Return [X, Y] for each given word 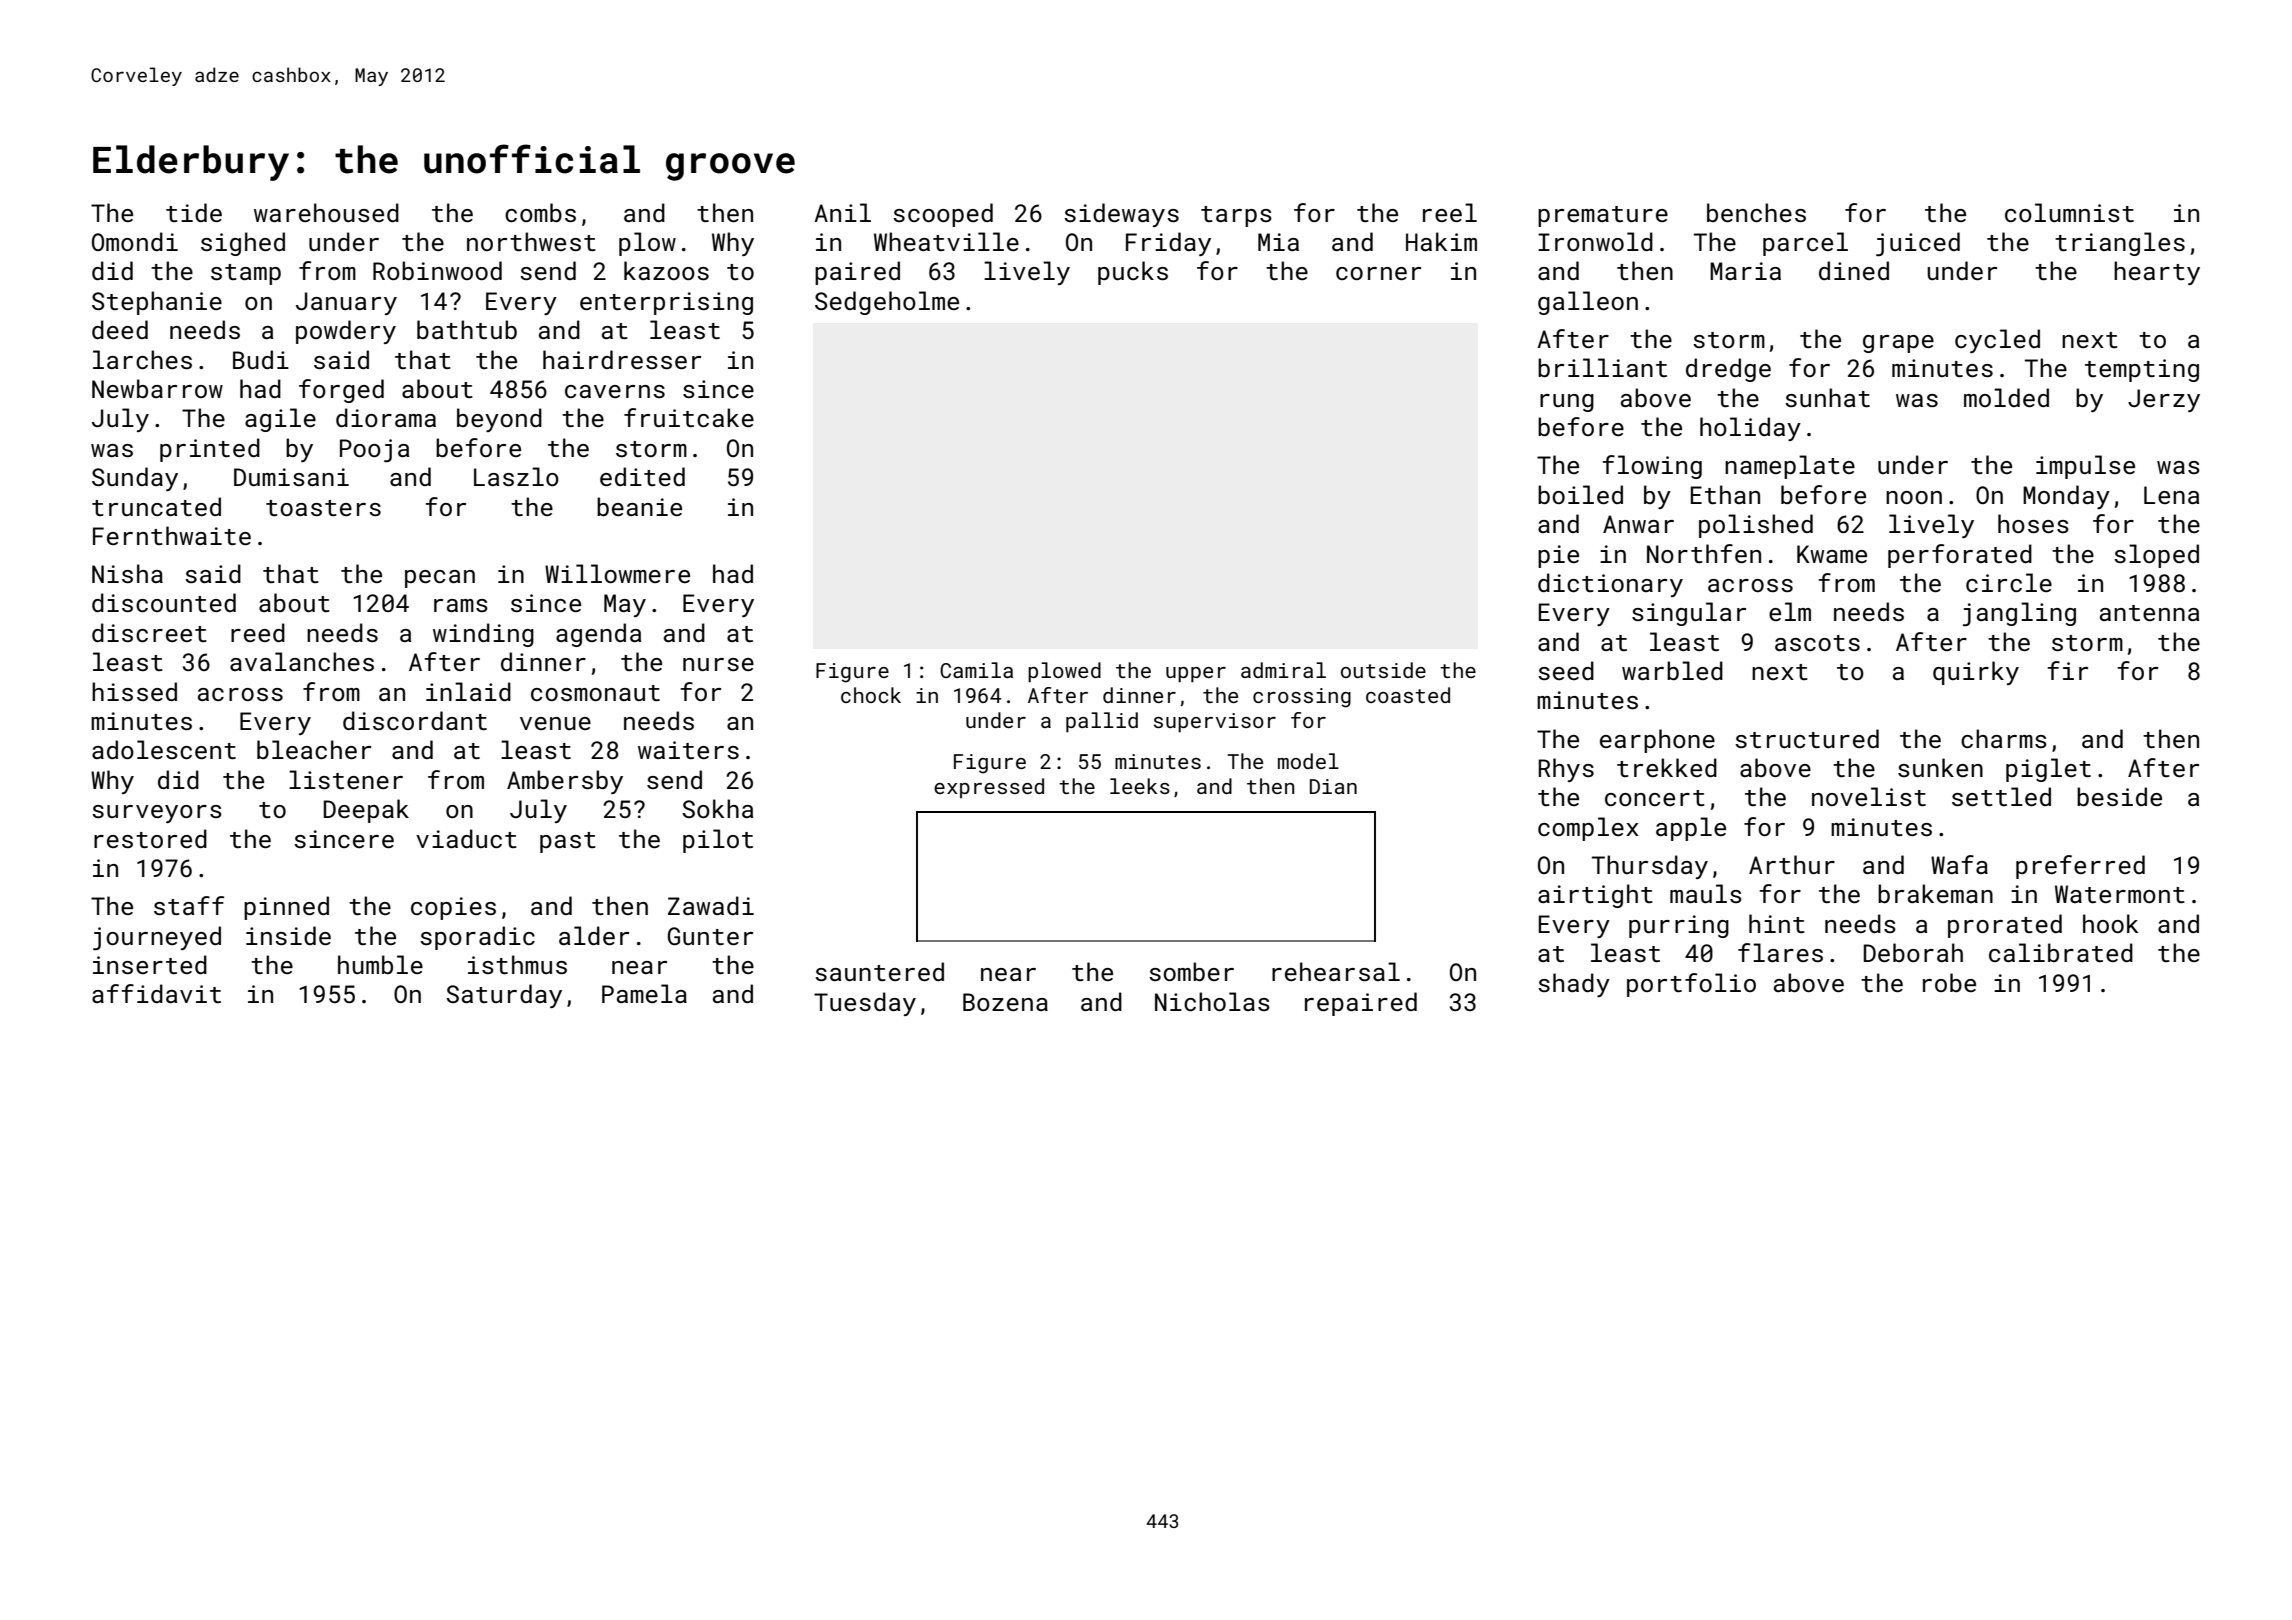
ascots [1817, 643]
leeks [1140, 786]
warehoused [326, 212]
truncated [156, 506]
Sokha [717, 808]
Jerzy [2164, 400]
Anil [842, 212]
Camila [976, 670]
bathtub [467, 329]
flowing [1652, 467]
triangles [2120, 244]
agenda [598, 635]
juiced [1918, 244]
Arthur [1792, 864]
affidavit [156, 993]
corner [1378, 273]
